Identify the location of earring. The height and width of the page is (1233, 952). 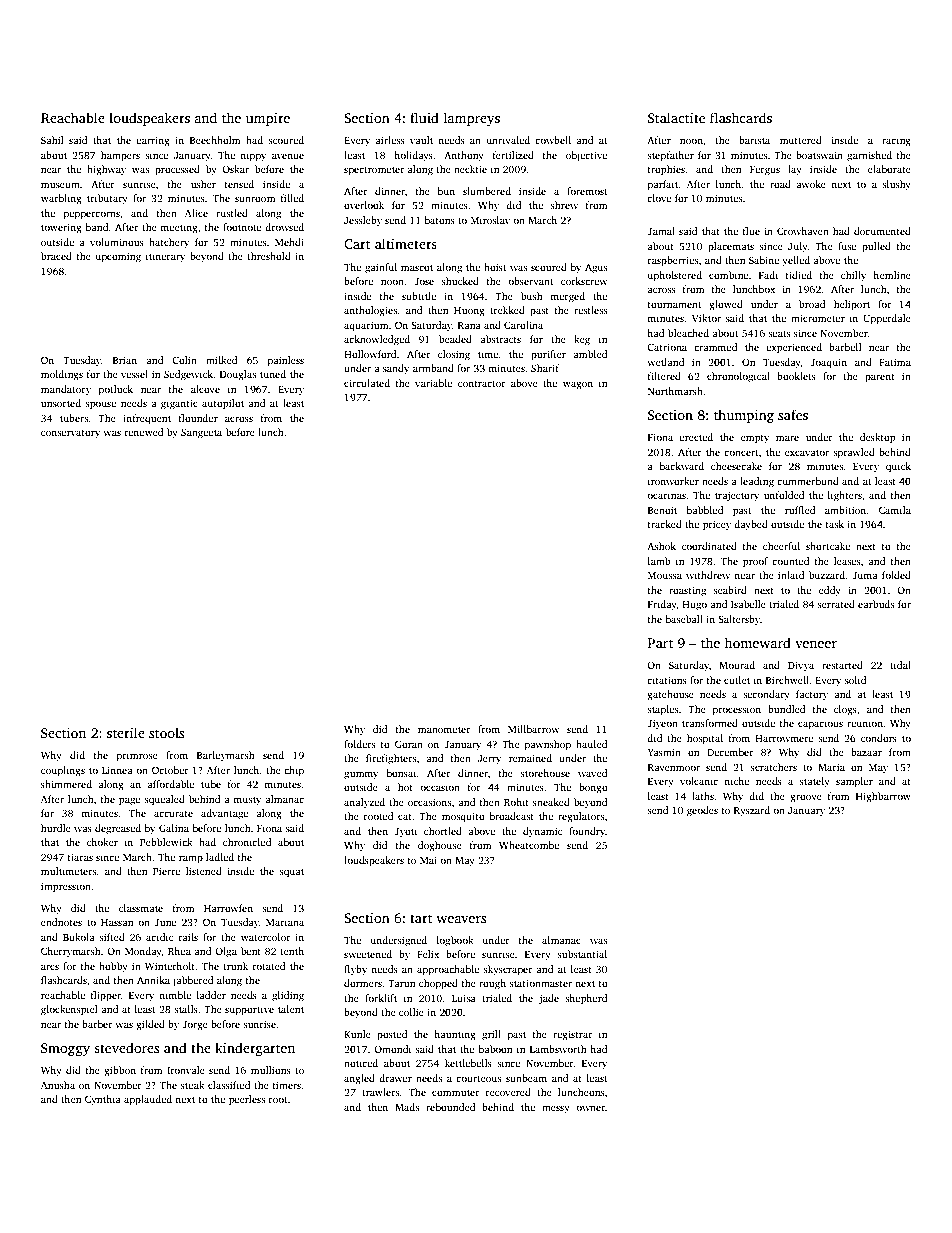
(153, 141).
